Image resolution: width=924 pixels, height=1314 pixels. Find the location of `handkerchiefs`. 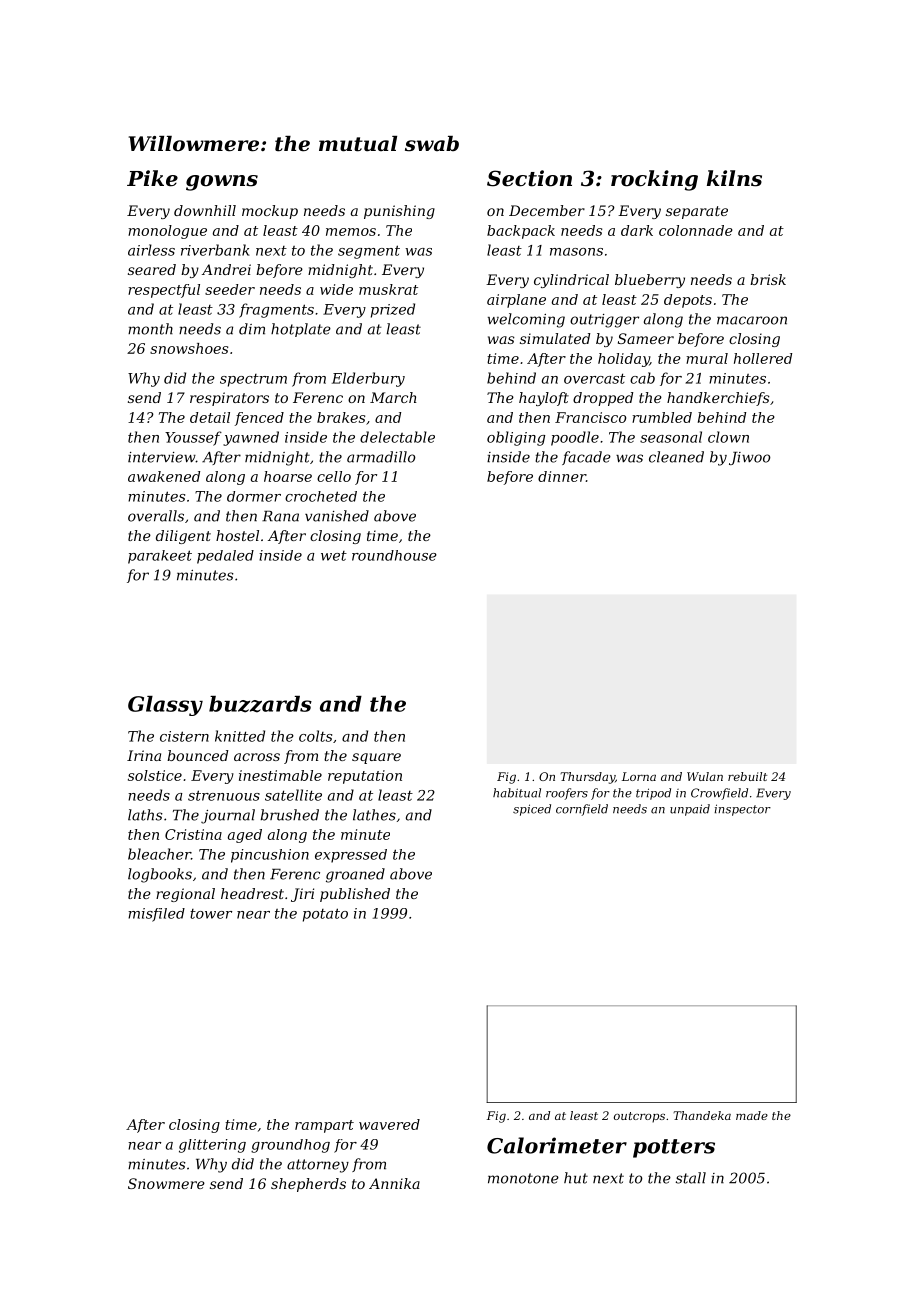

handkerchiefs is located at coordinates (718, 399).
